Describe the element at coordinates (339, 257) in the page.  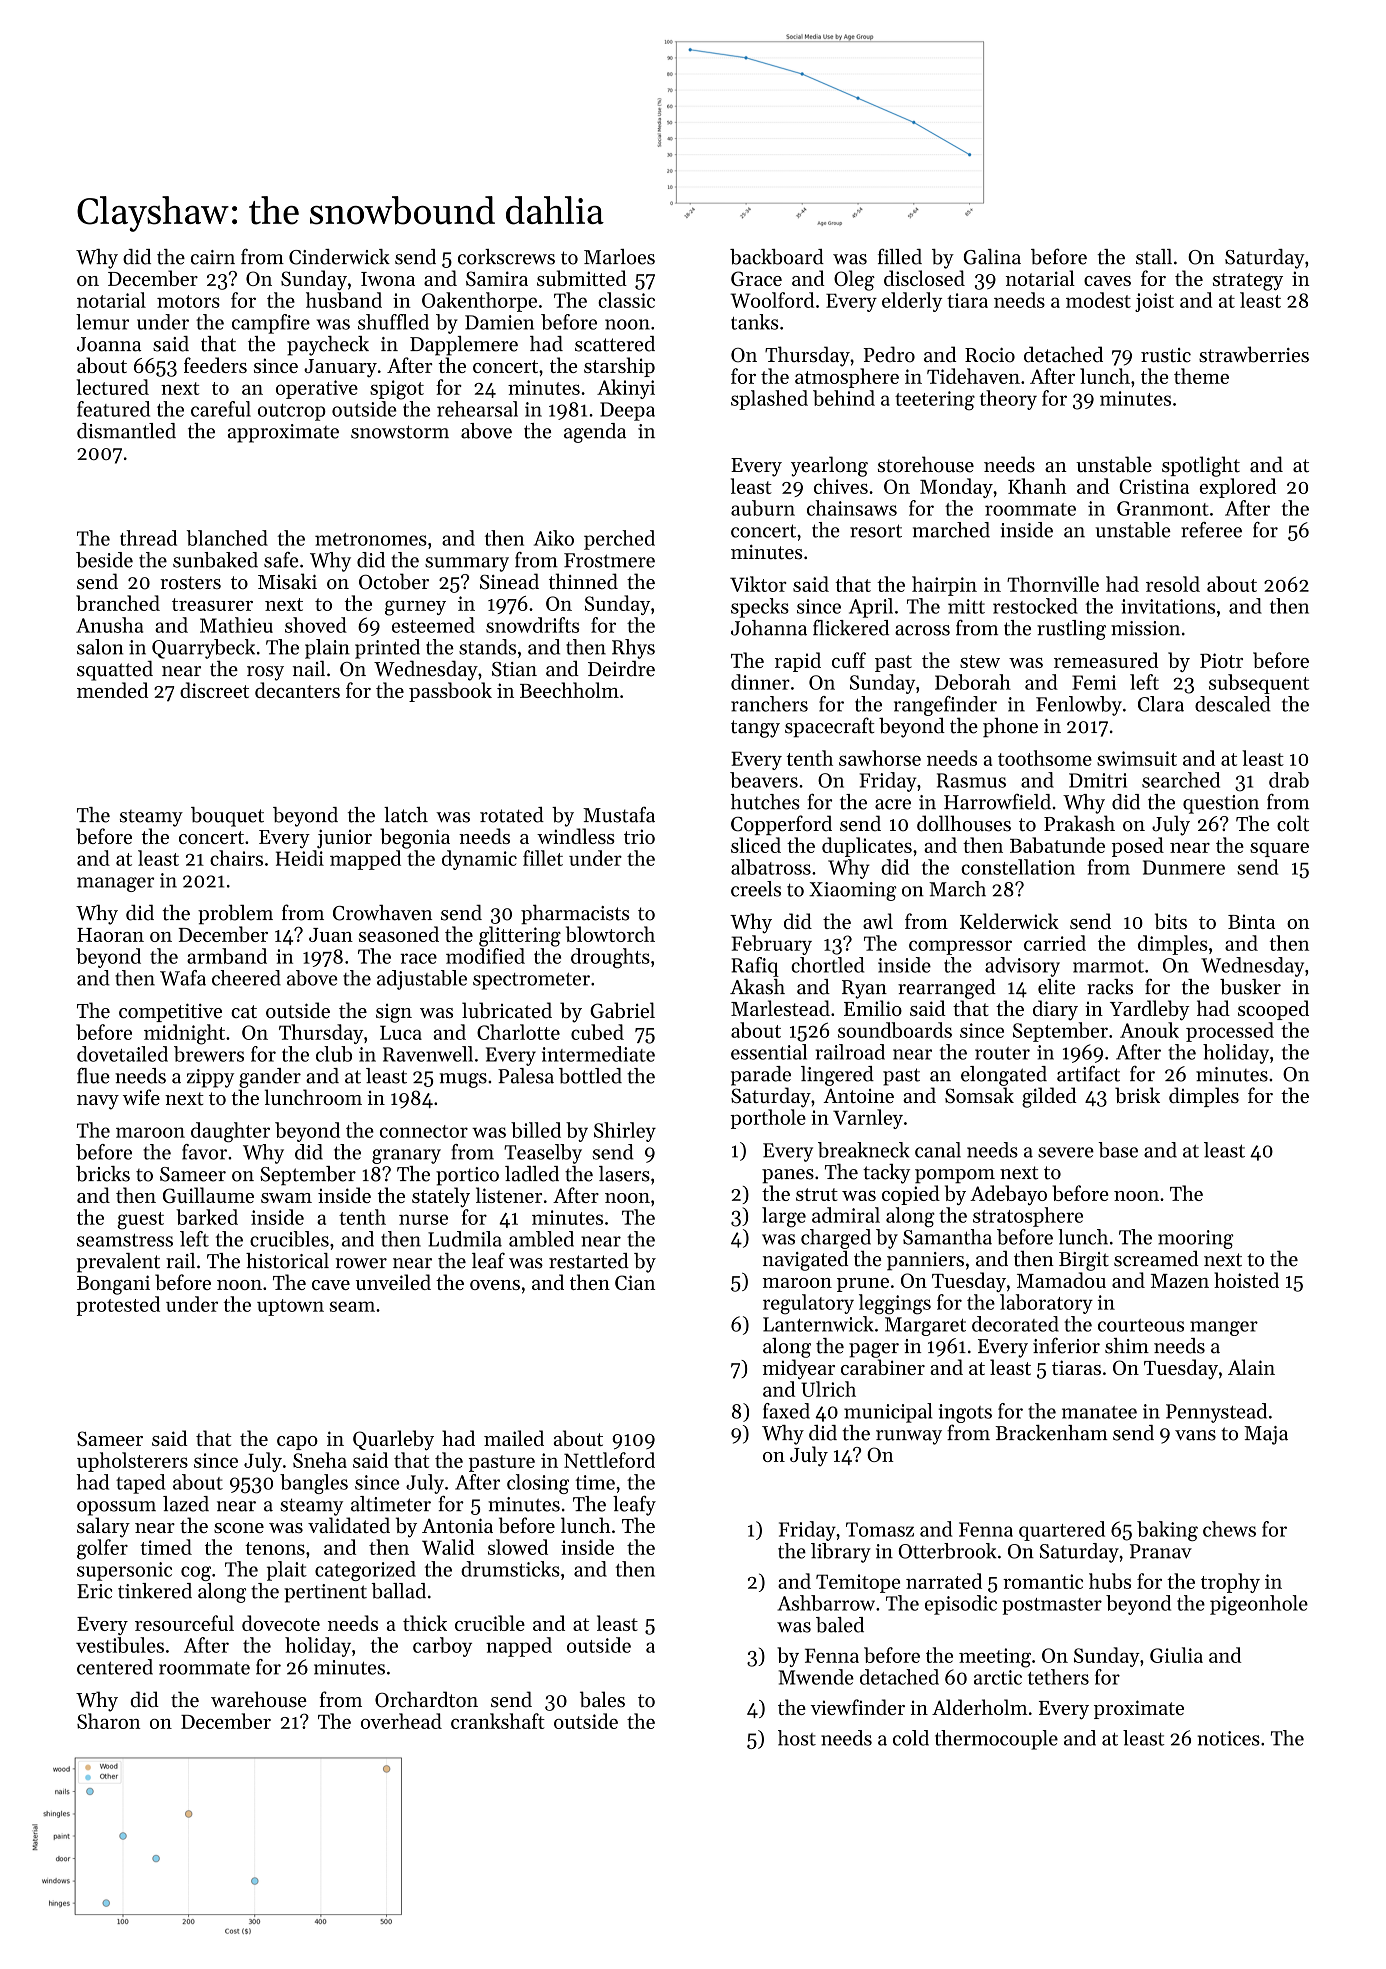
I see `Cinderwick` at that location.
